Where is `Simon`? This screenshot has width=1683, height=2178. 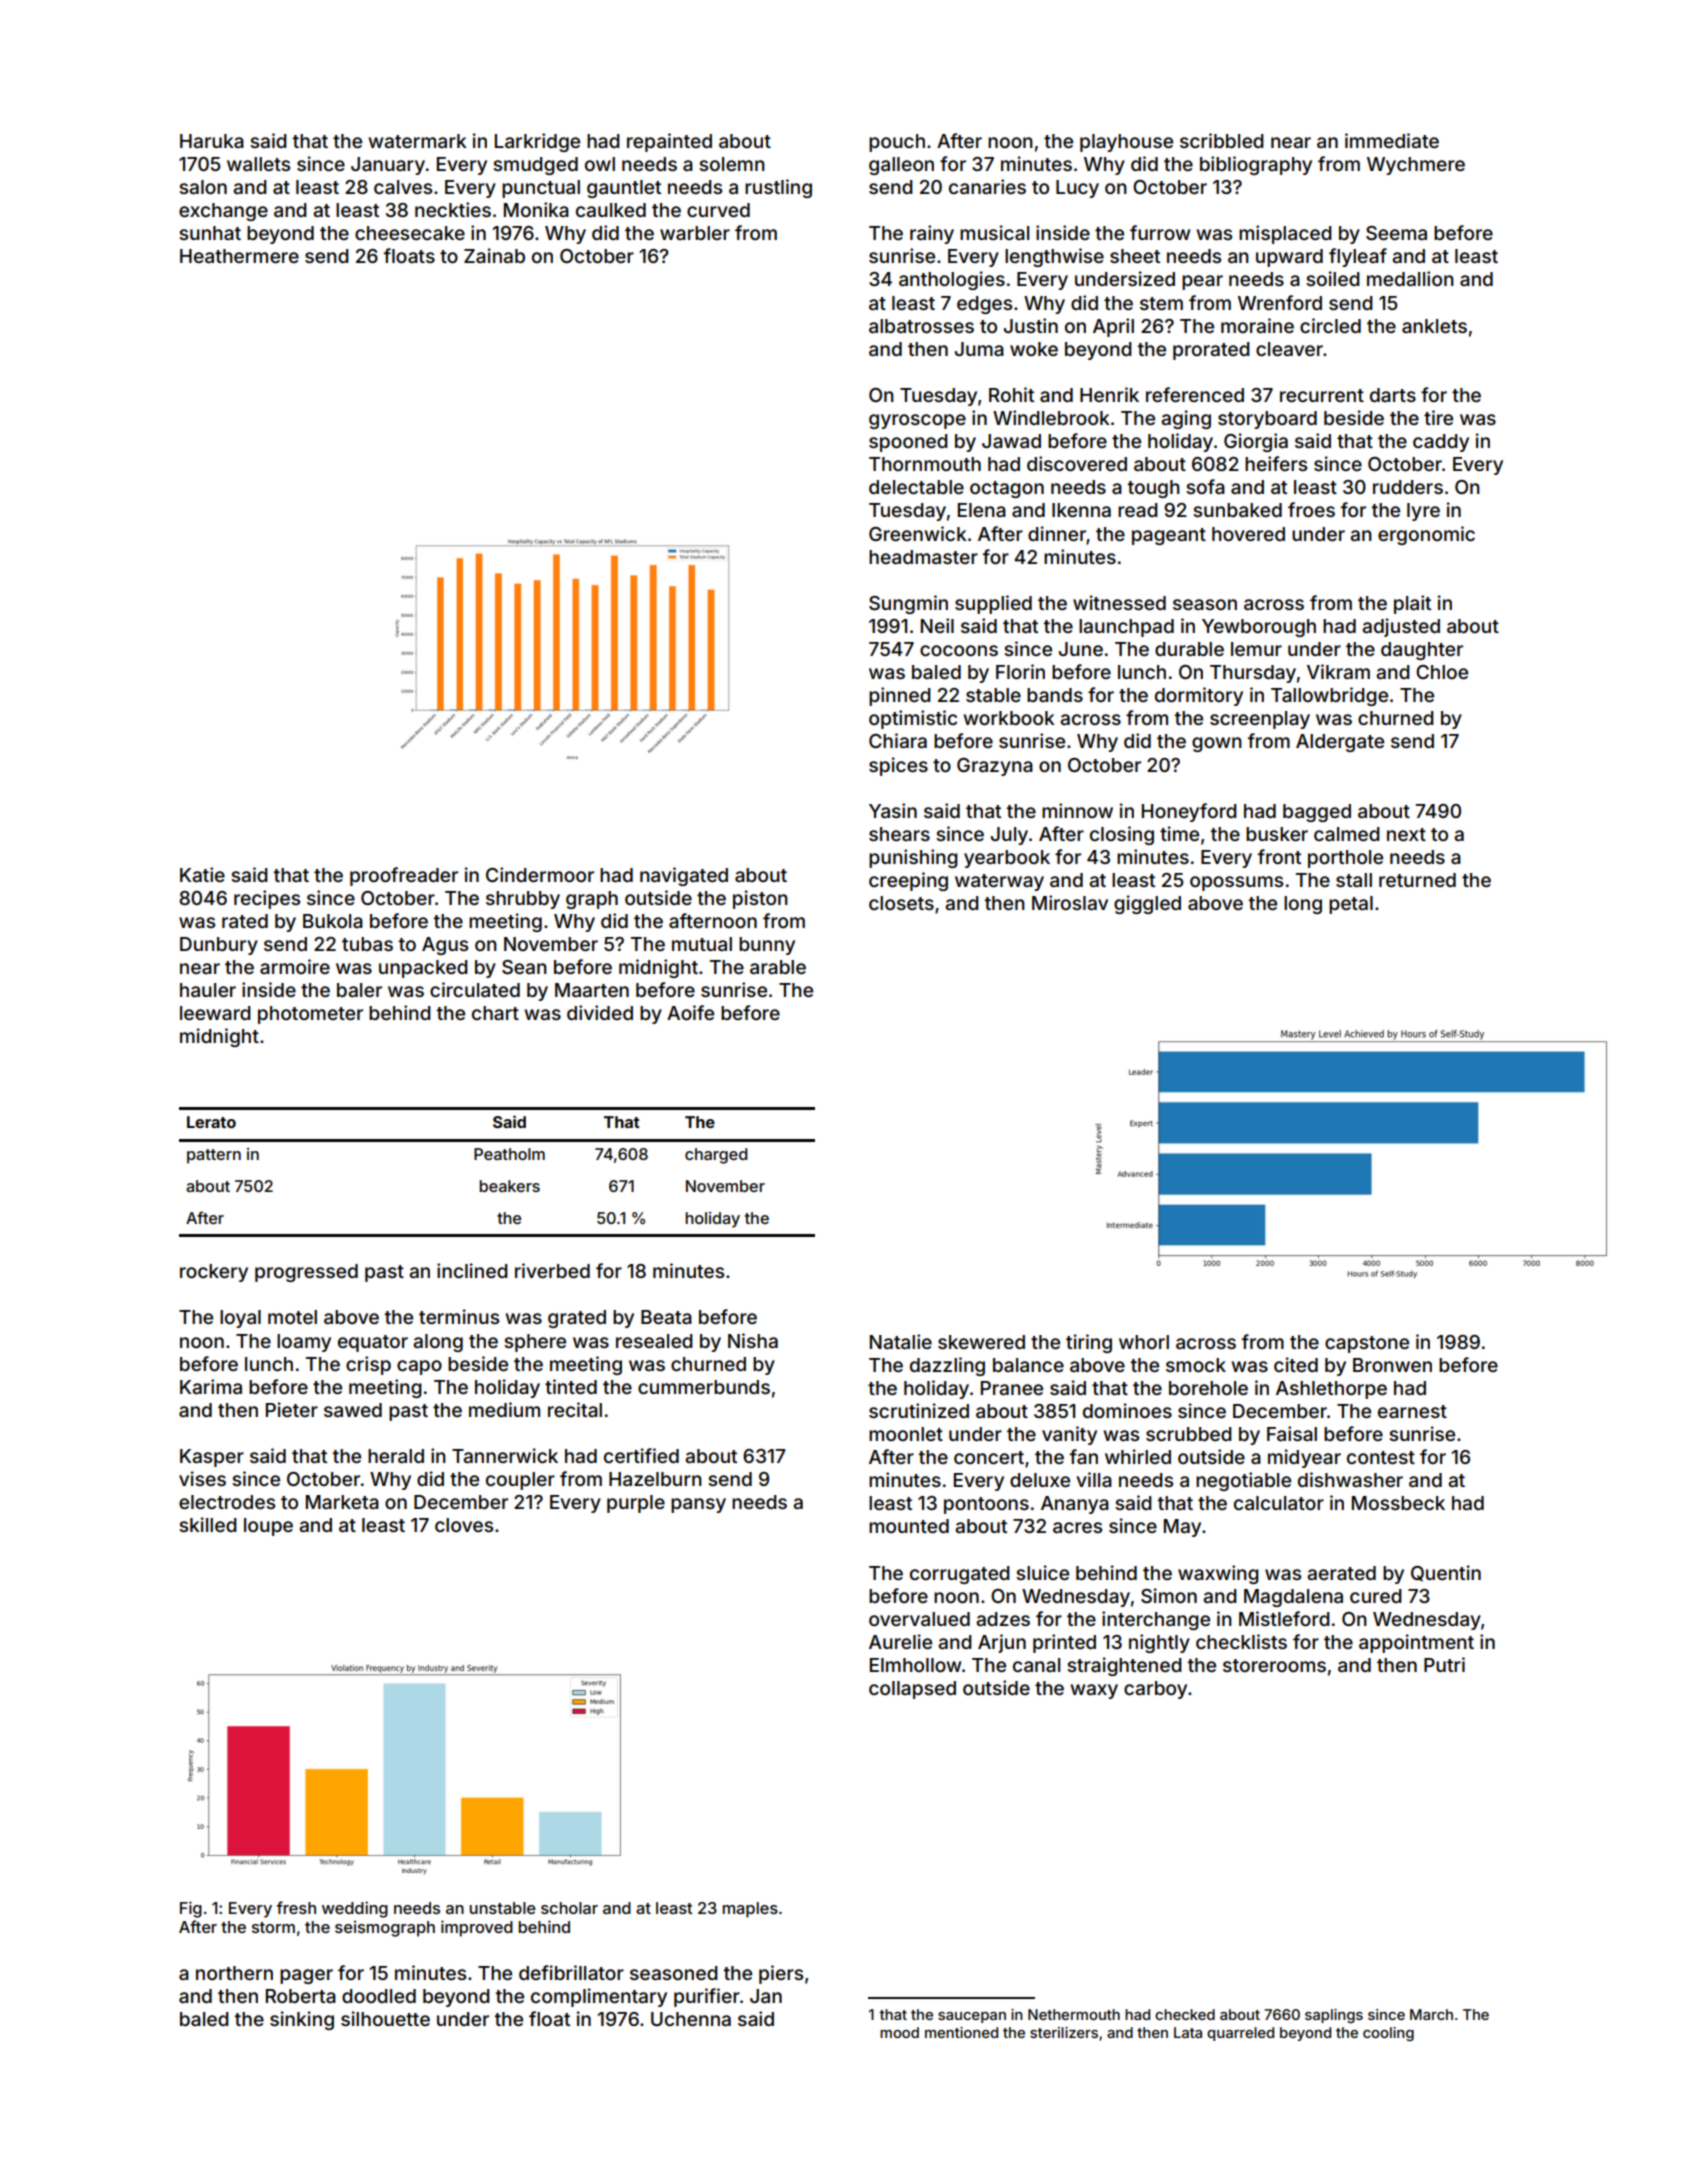 Simon is located at coordinates (1169, 1596).
